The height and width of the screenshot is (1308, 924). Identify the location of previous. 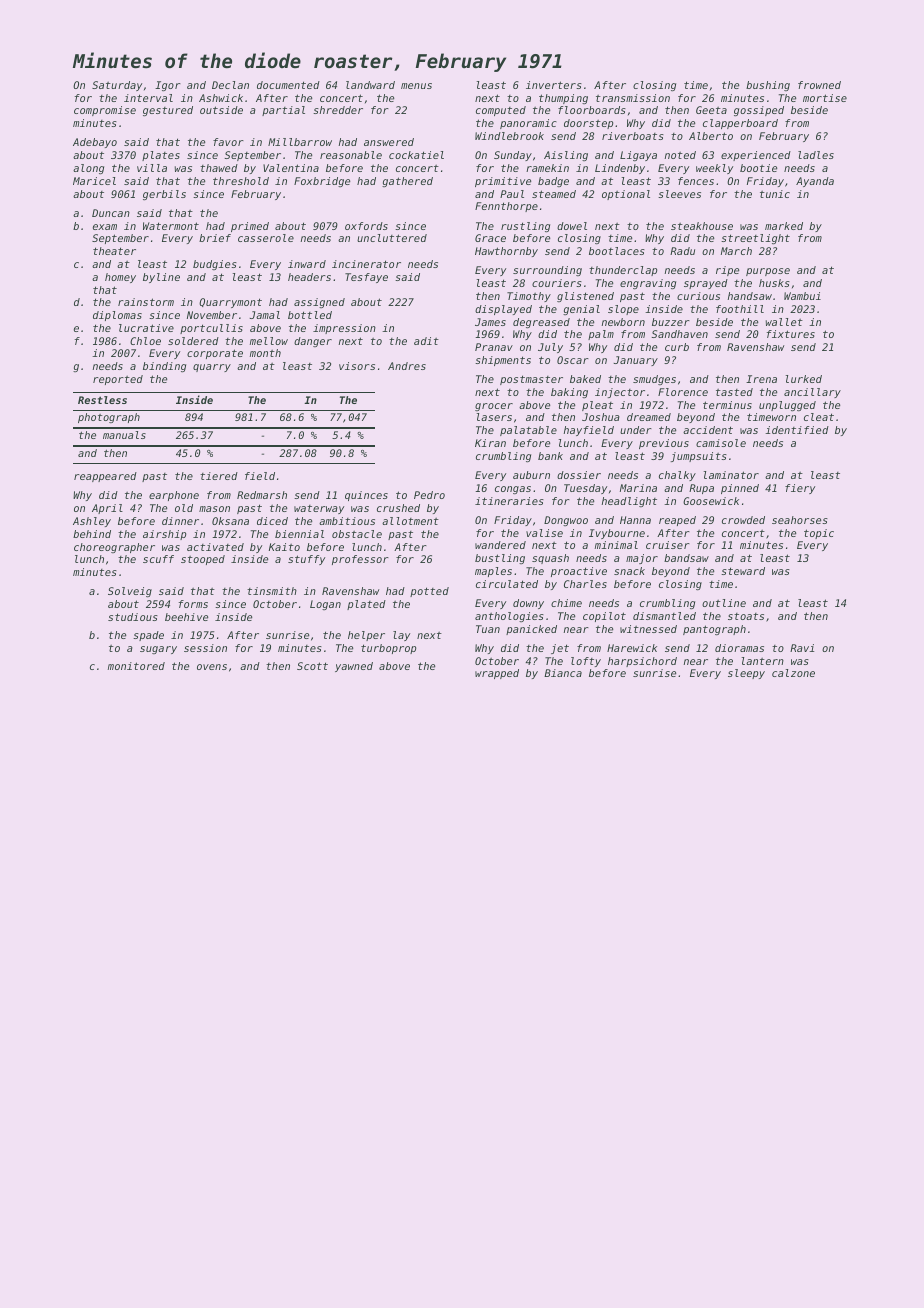
(664, 444).
